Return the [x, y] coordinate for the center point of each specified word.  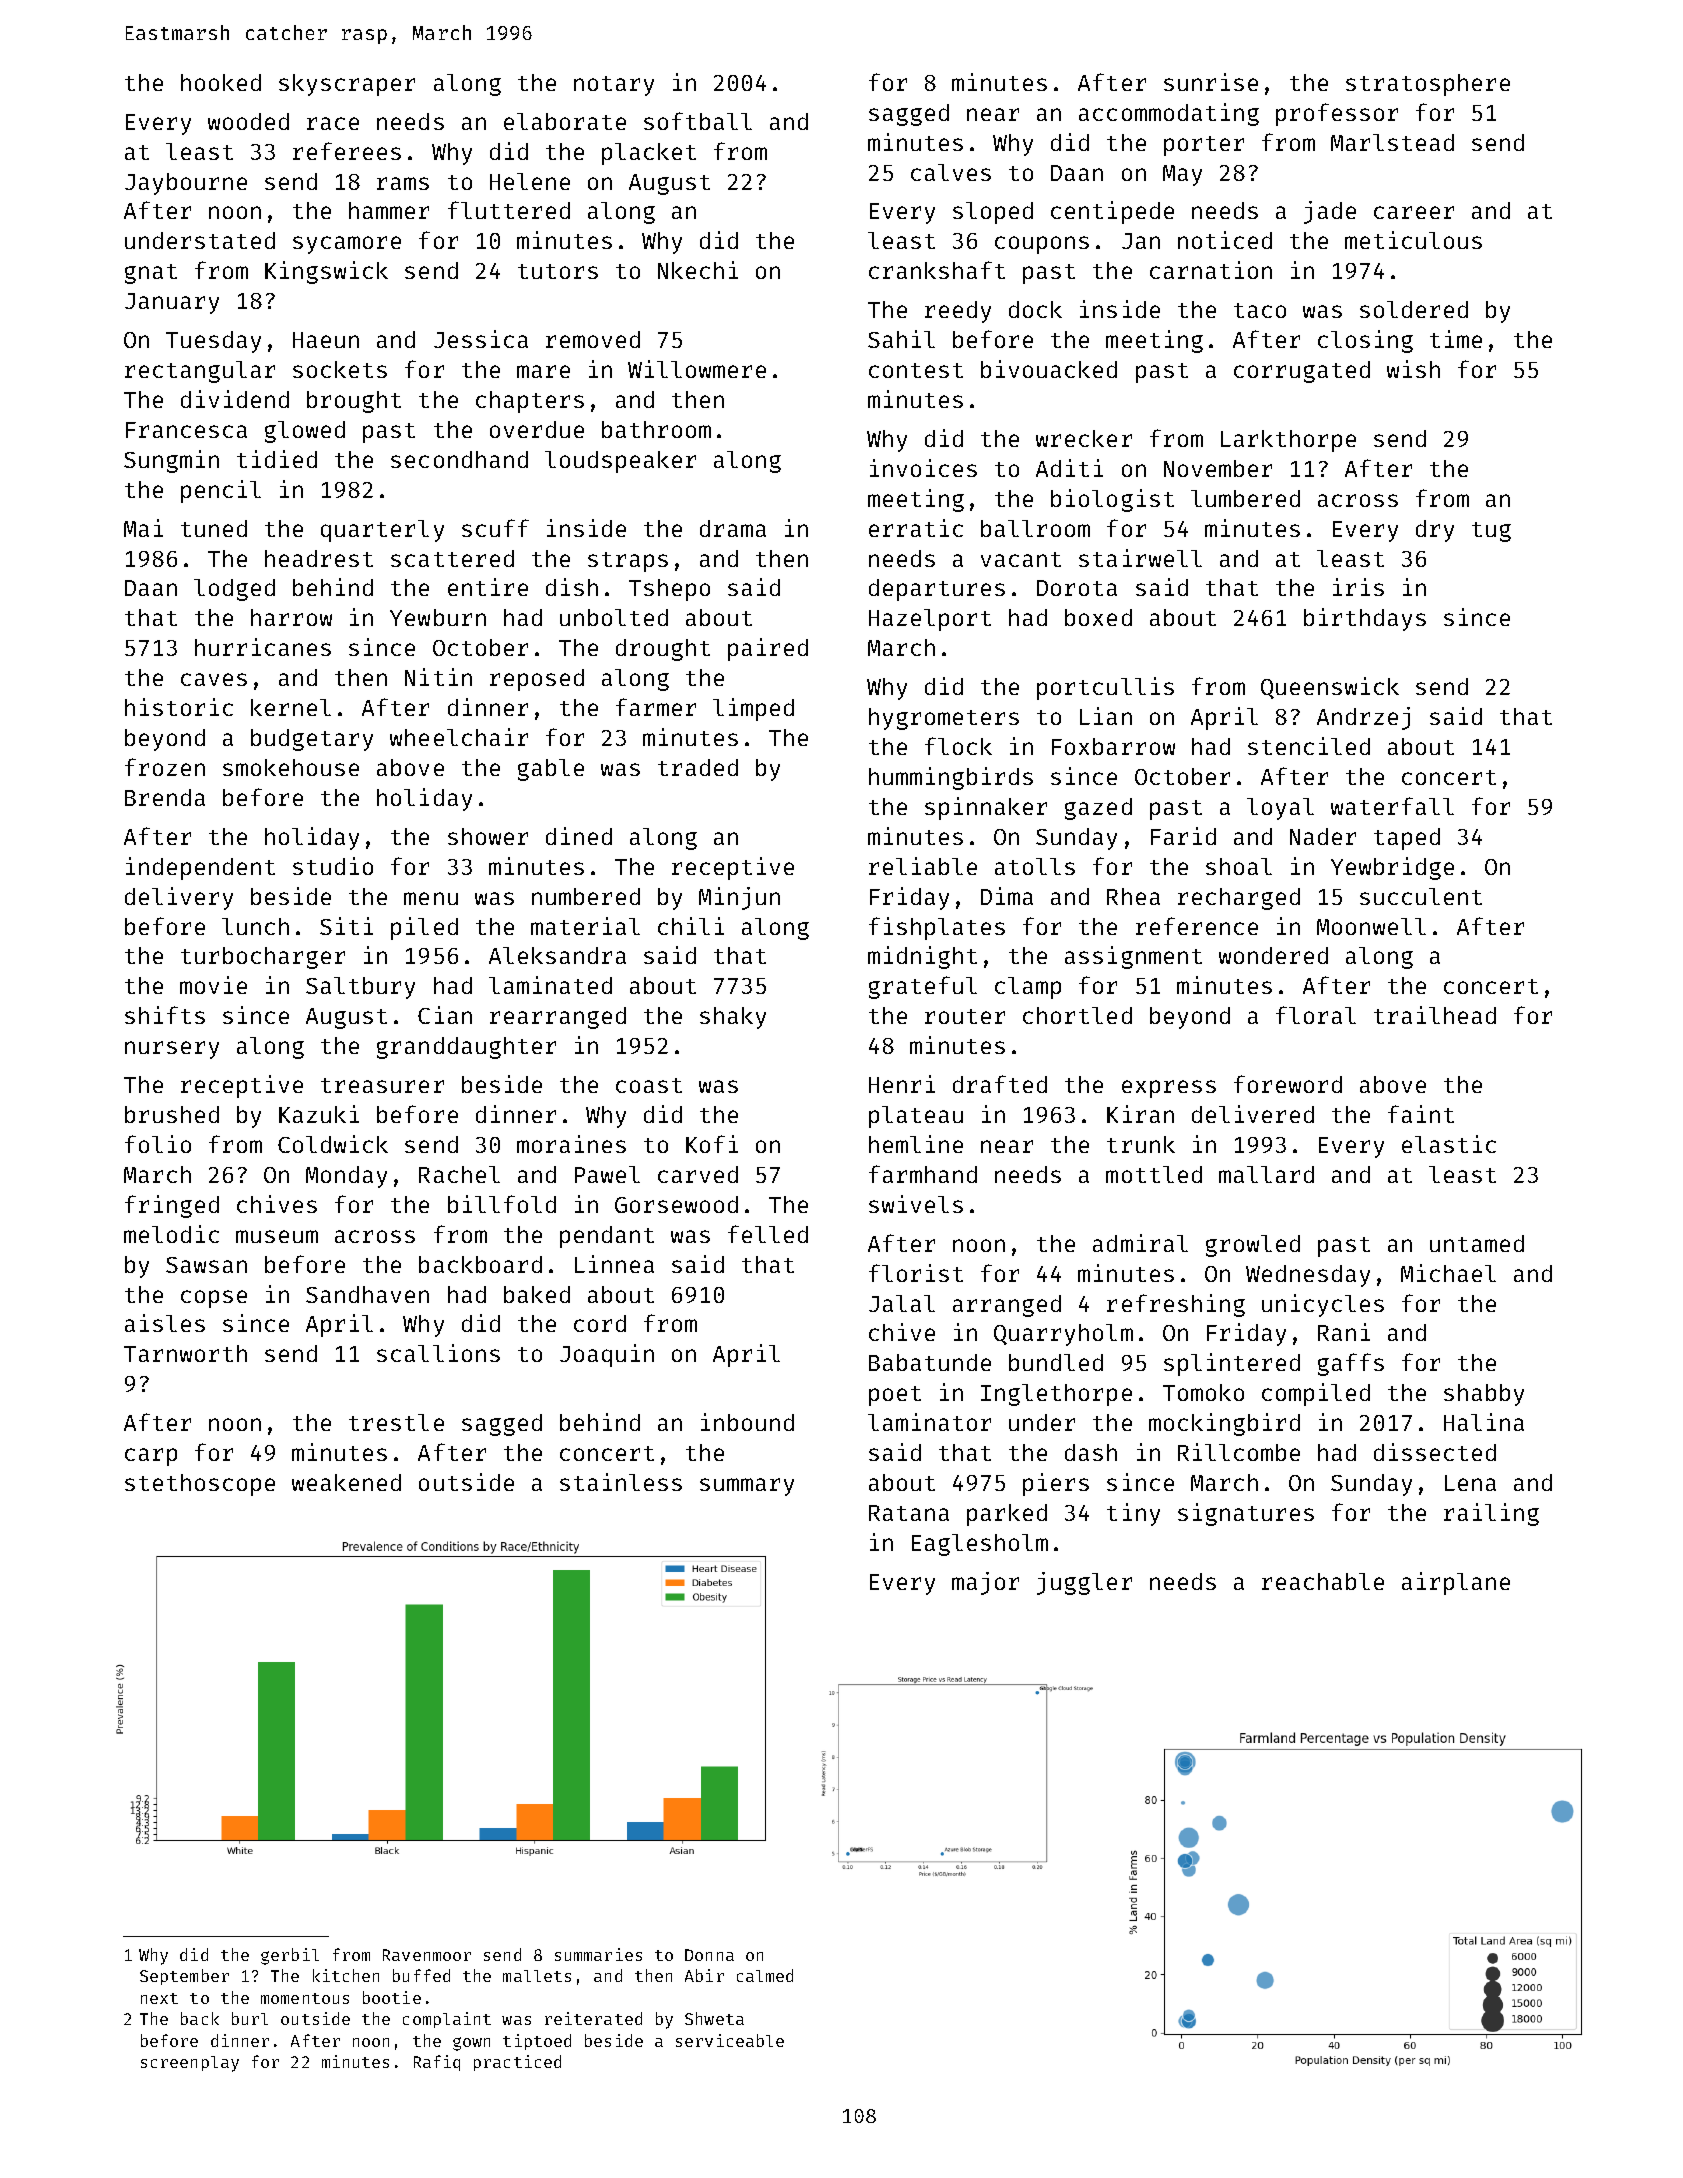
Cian [445, 1015]
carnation [1211, 270]
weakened [346, 1482]
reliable [923, 866]
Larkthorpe [1288, 441]
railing [1491, 1514]
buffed [421, 1975]
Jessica [481, 339]
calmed [765, 1975]
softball [698, 121]
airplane [1456, 1583]
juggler [1084, 1583]
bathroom [656, 429]
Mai [143, 528]
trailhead [1435, 1015]
